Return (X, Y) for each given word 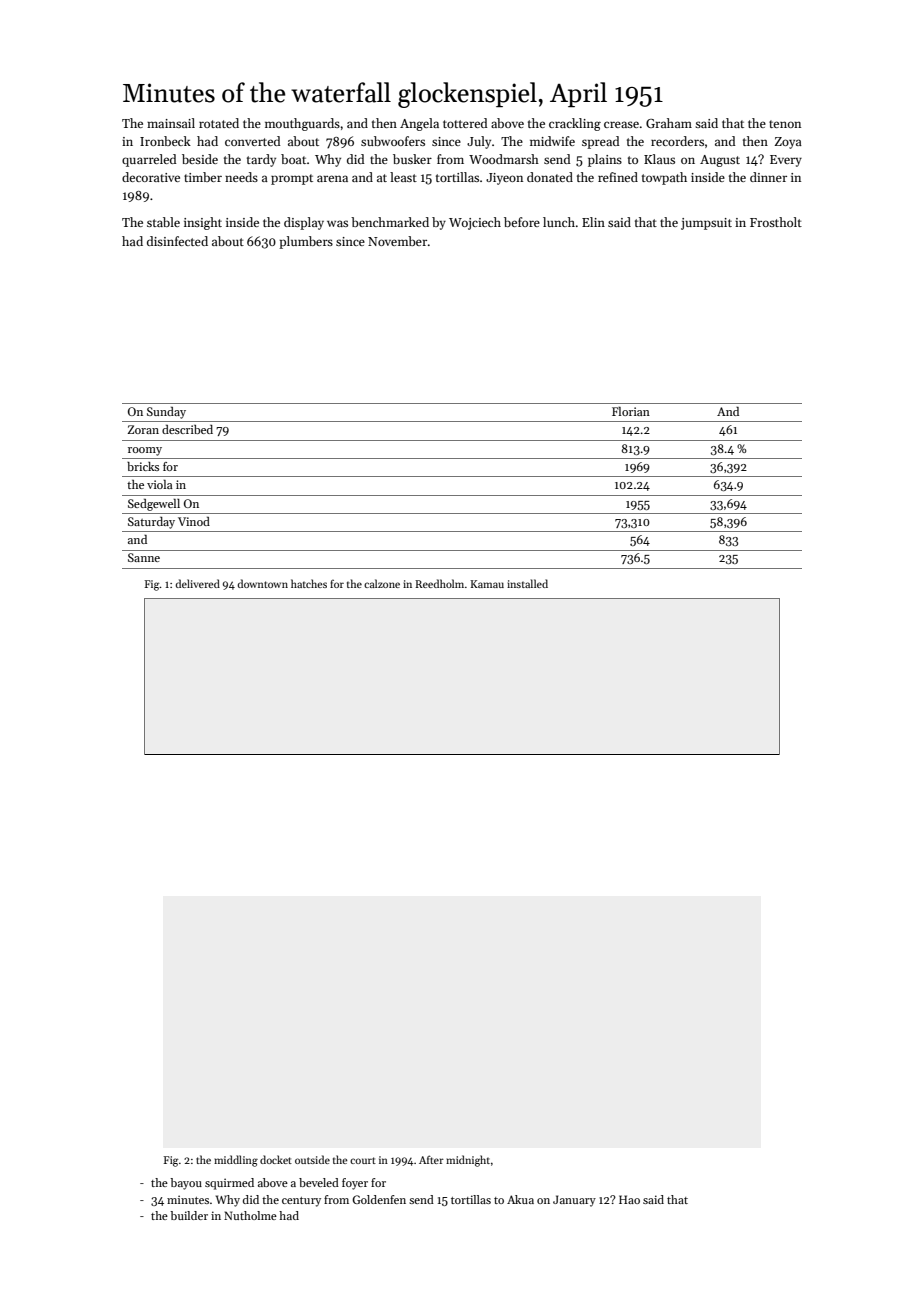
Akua (520, 1199)
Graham (669, 123)
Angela (419, 124)
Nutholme (250, 1215)
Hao (629, 1199)
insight (203, 223)
